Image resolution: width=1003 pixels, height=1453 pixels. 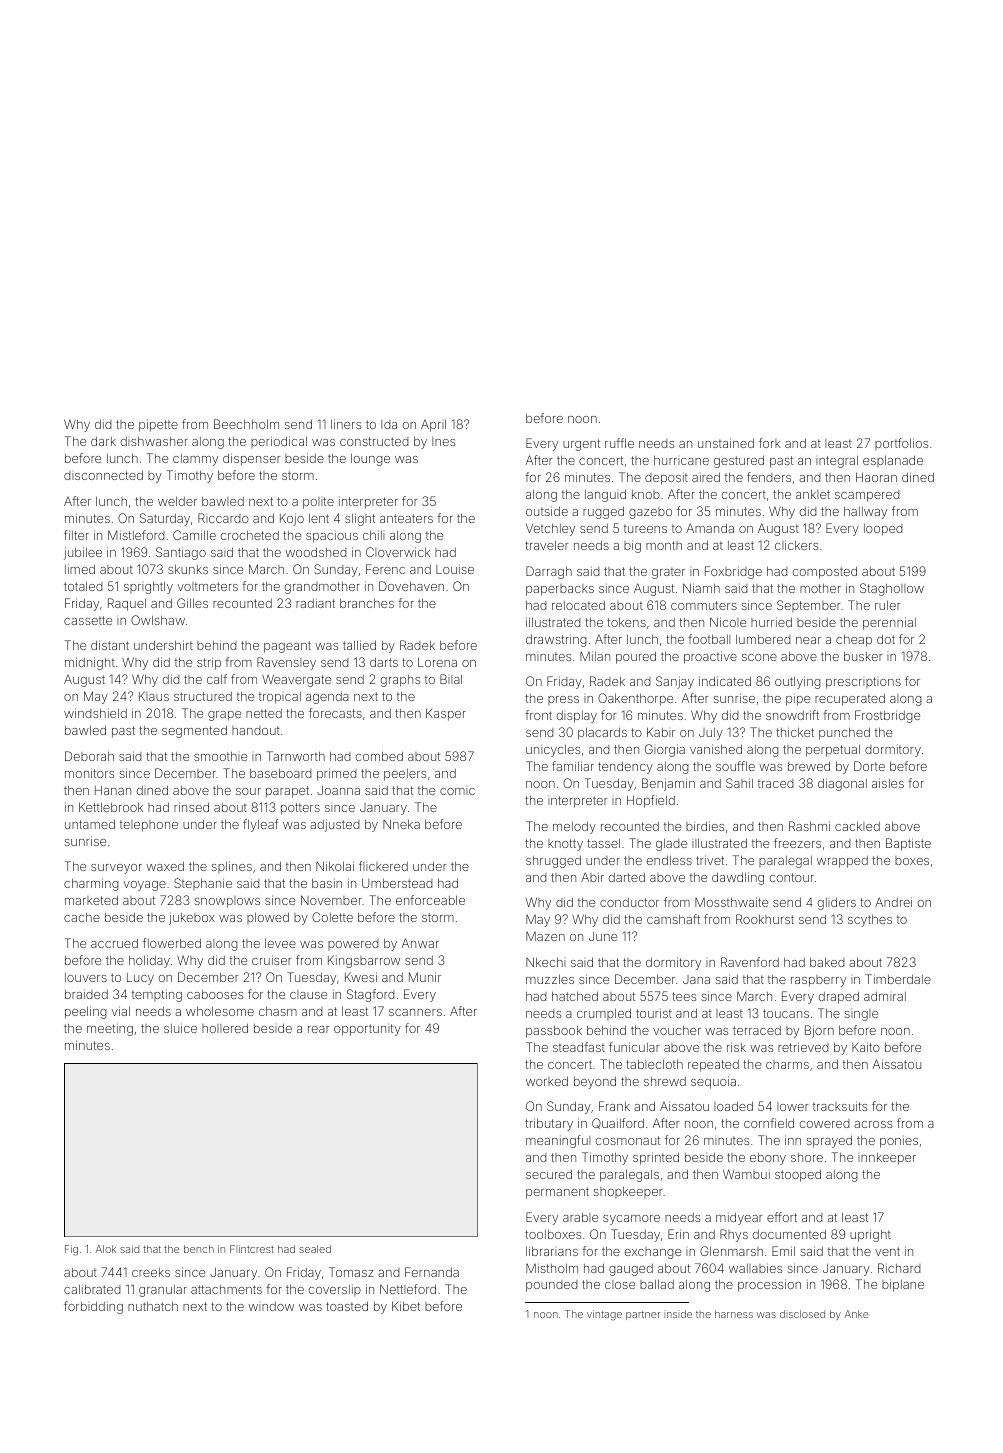 What do you see at coordinates (163, 1291) in the image?
I see `granular` at bounding box center [163, 1291].
